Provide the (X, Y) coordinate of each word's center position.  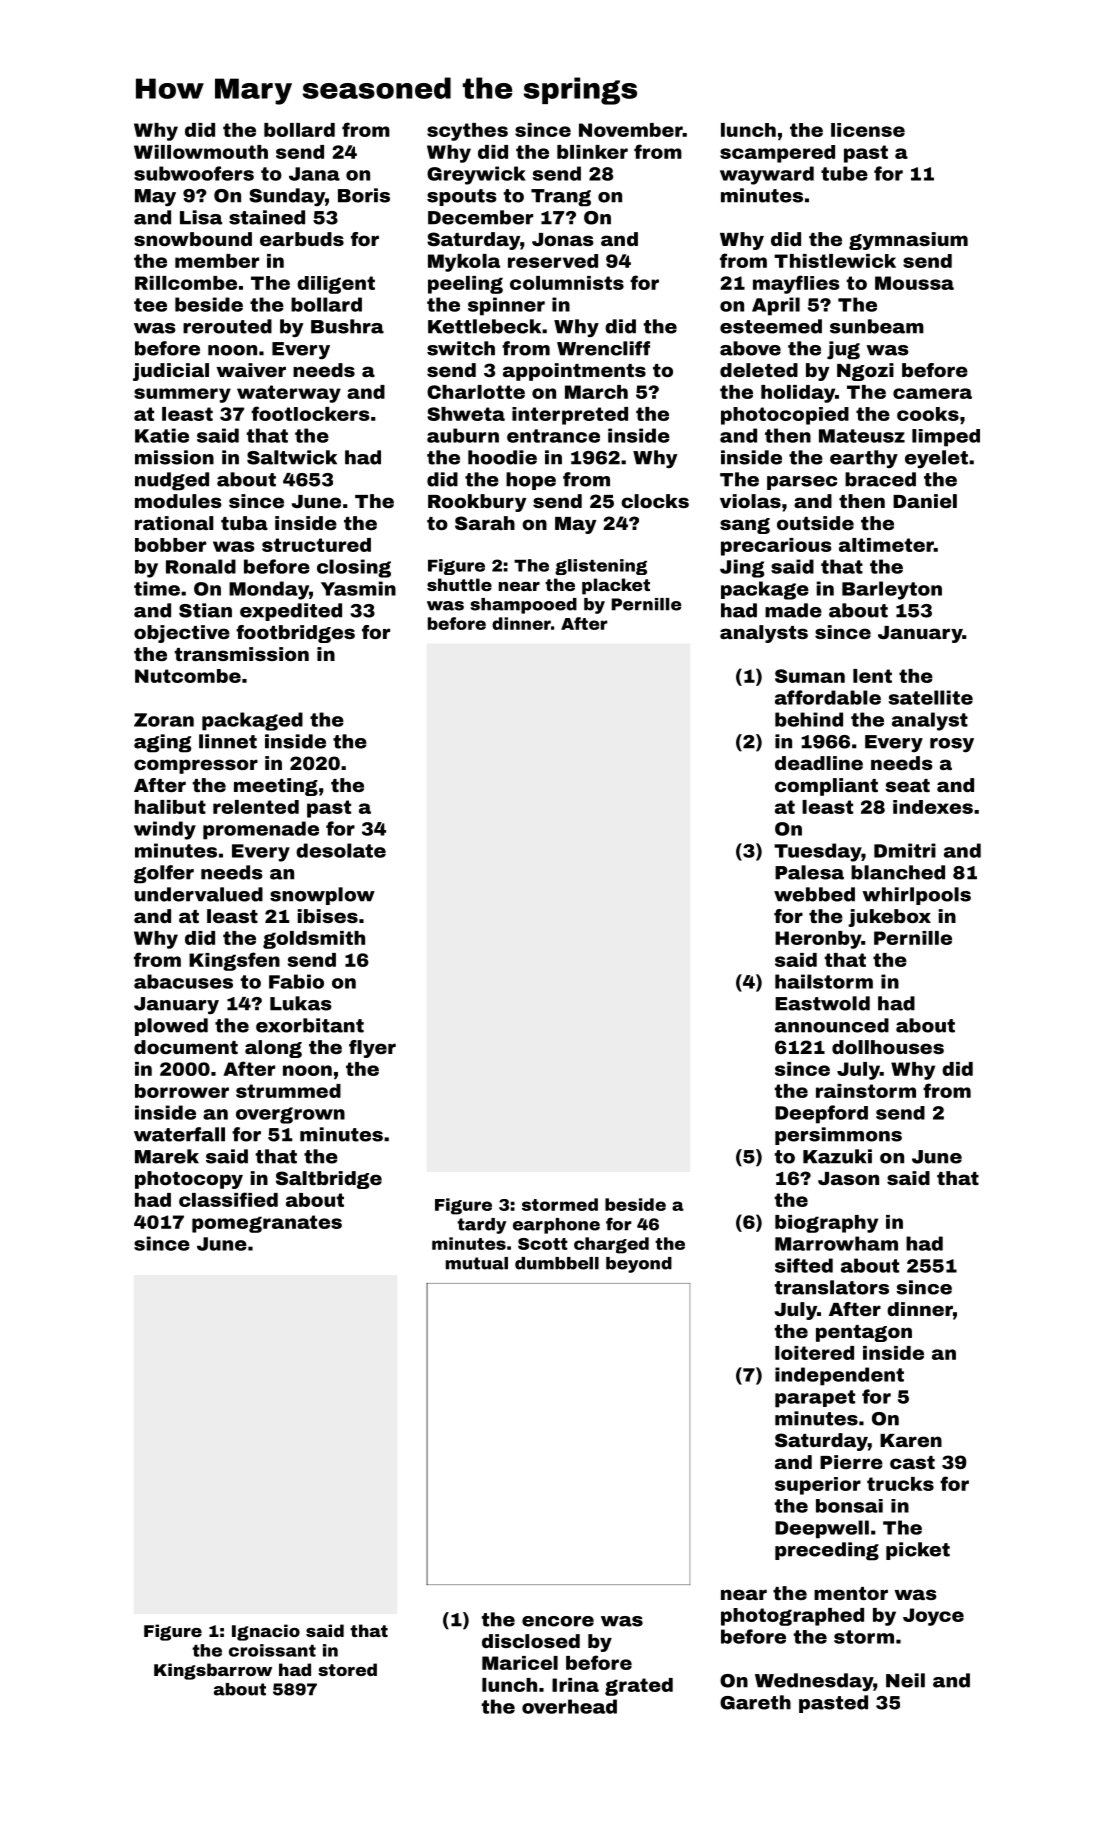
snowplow (322, 896)
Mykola (464, 263)
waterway (289, 394)
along (273, 1049)
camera (932, 393)
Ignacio (266, 1632)
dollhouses (888, 1047)
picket (918, 1551)
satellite (931, 697)
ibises (328, 916)
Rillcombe (186, 283)
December (480, 217)
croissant (272, 1650)
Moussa (914, 283)
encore (558, 1621)
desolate (341, 850)
